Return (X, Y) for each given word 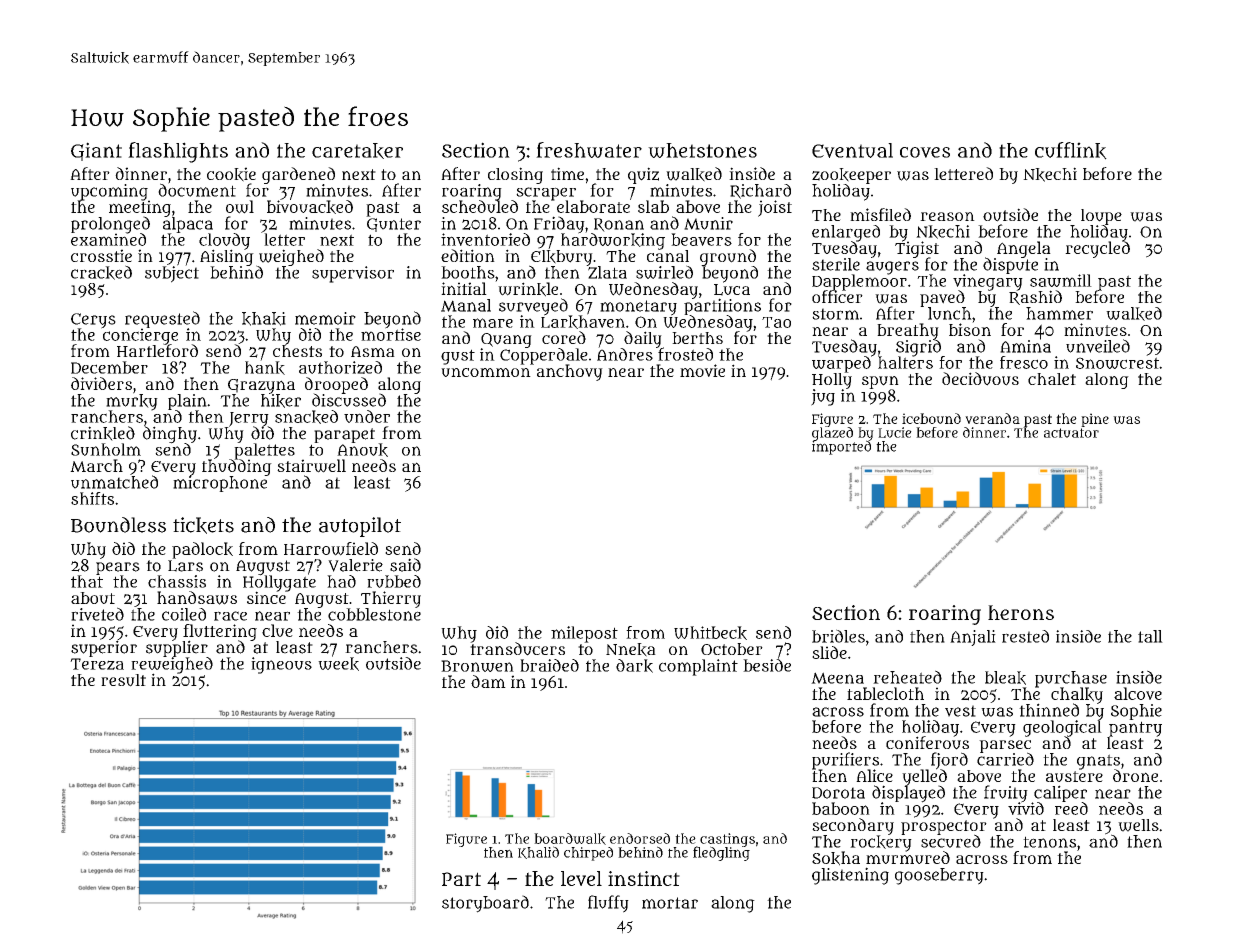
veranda (992, 418)
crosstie (101, 255)
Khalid (538, 852)
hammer (1059, 313)
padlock (202, 550)
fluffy (608, 904)
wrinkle (528, 289)
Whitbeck (710, 633)
